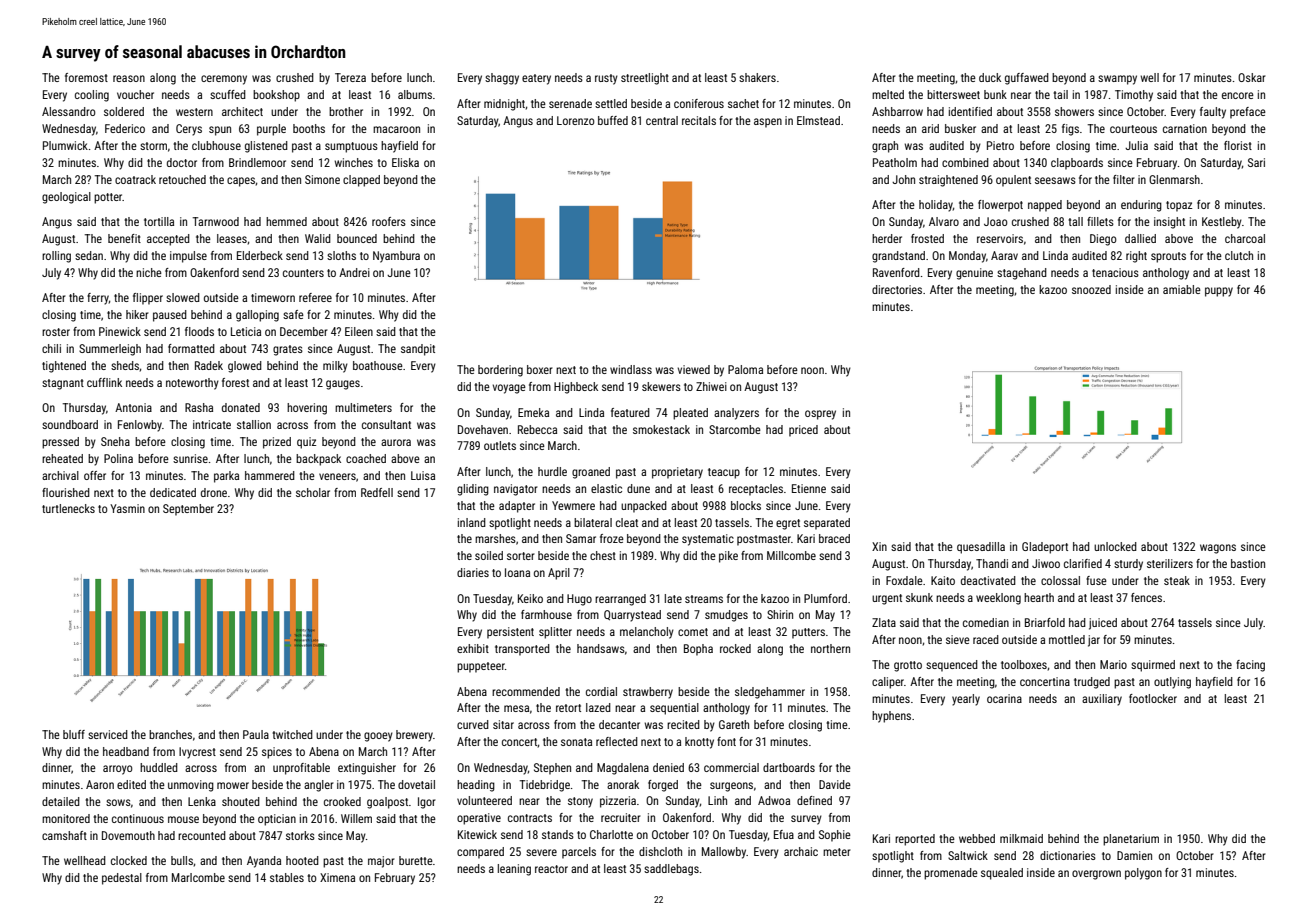 Image resolution: width=1308 pixels, height=924 pixels. I want to click on directories, so click(897, 289).
